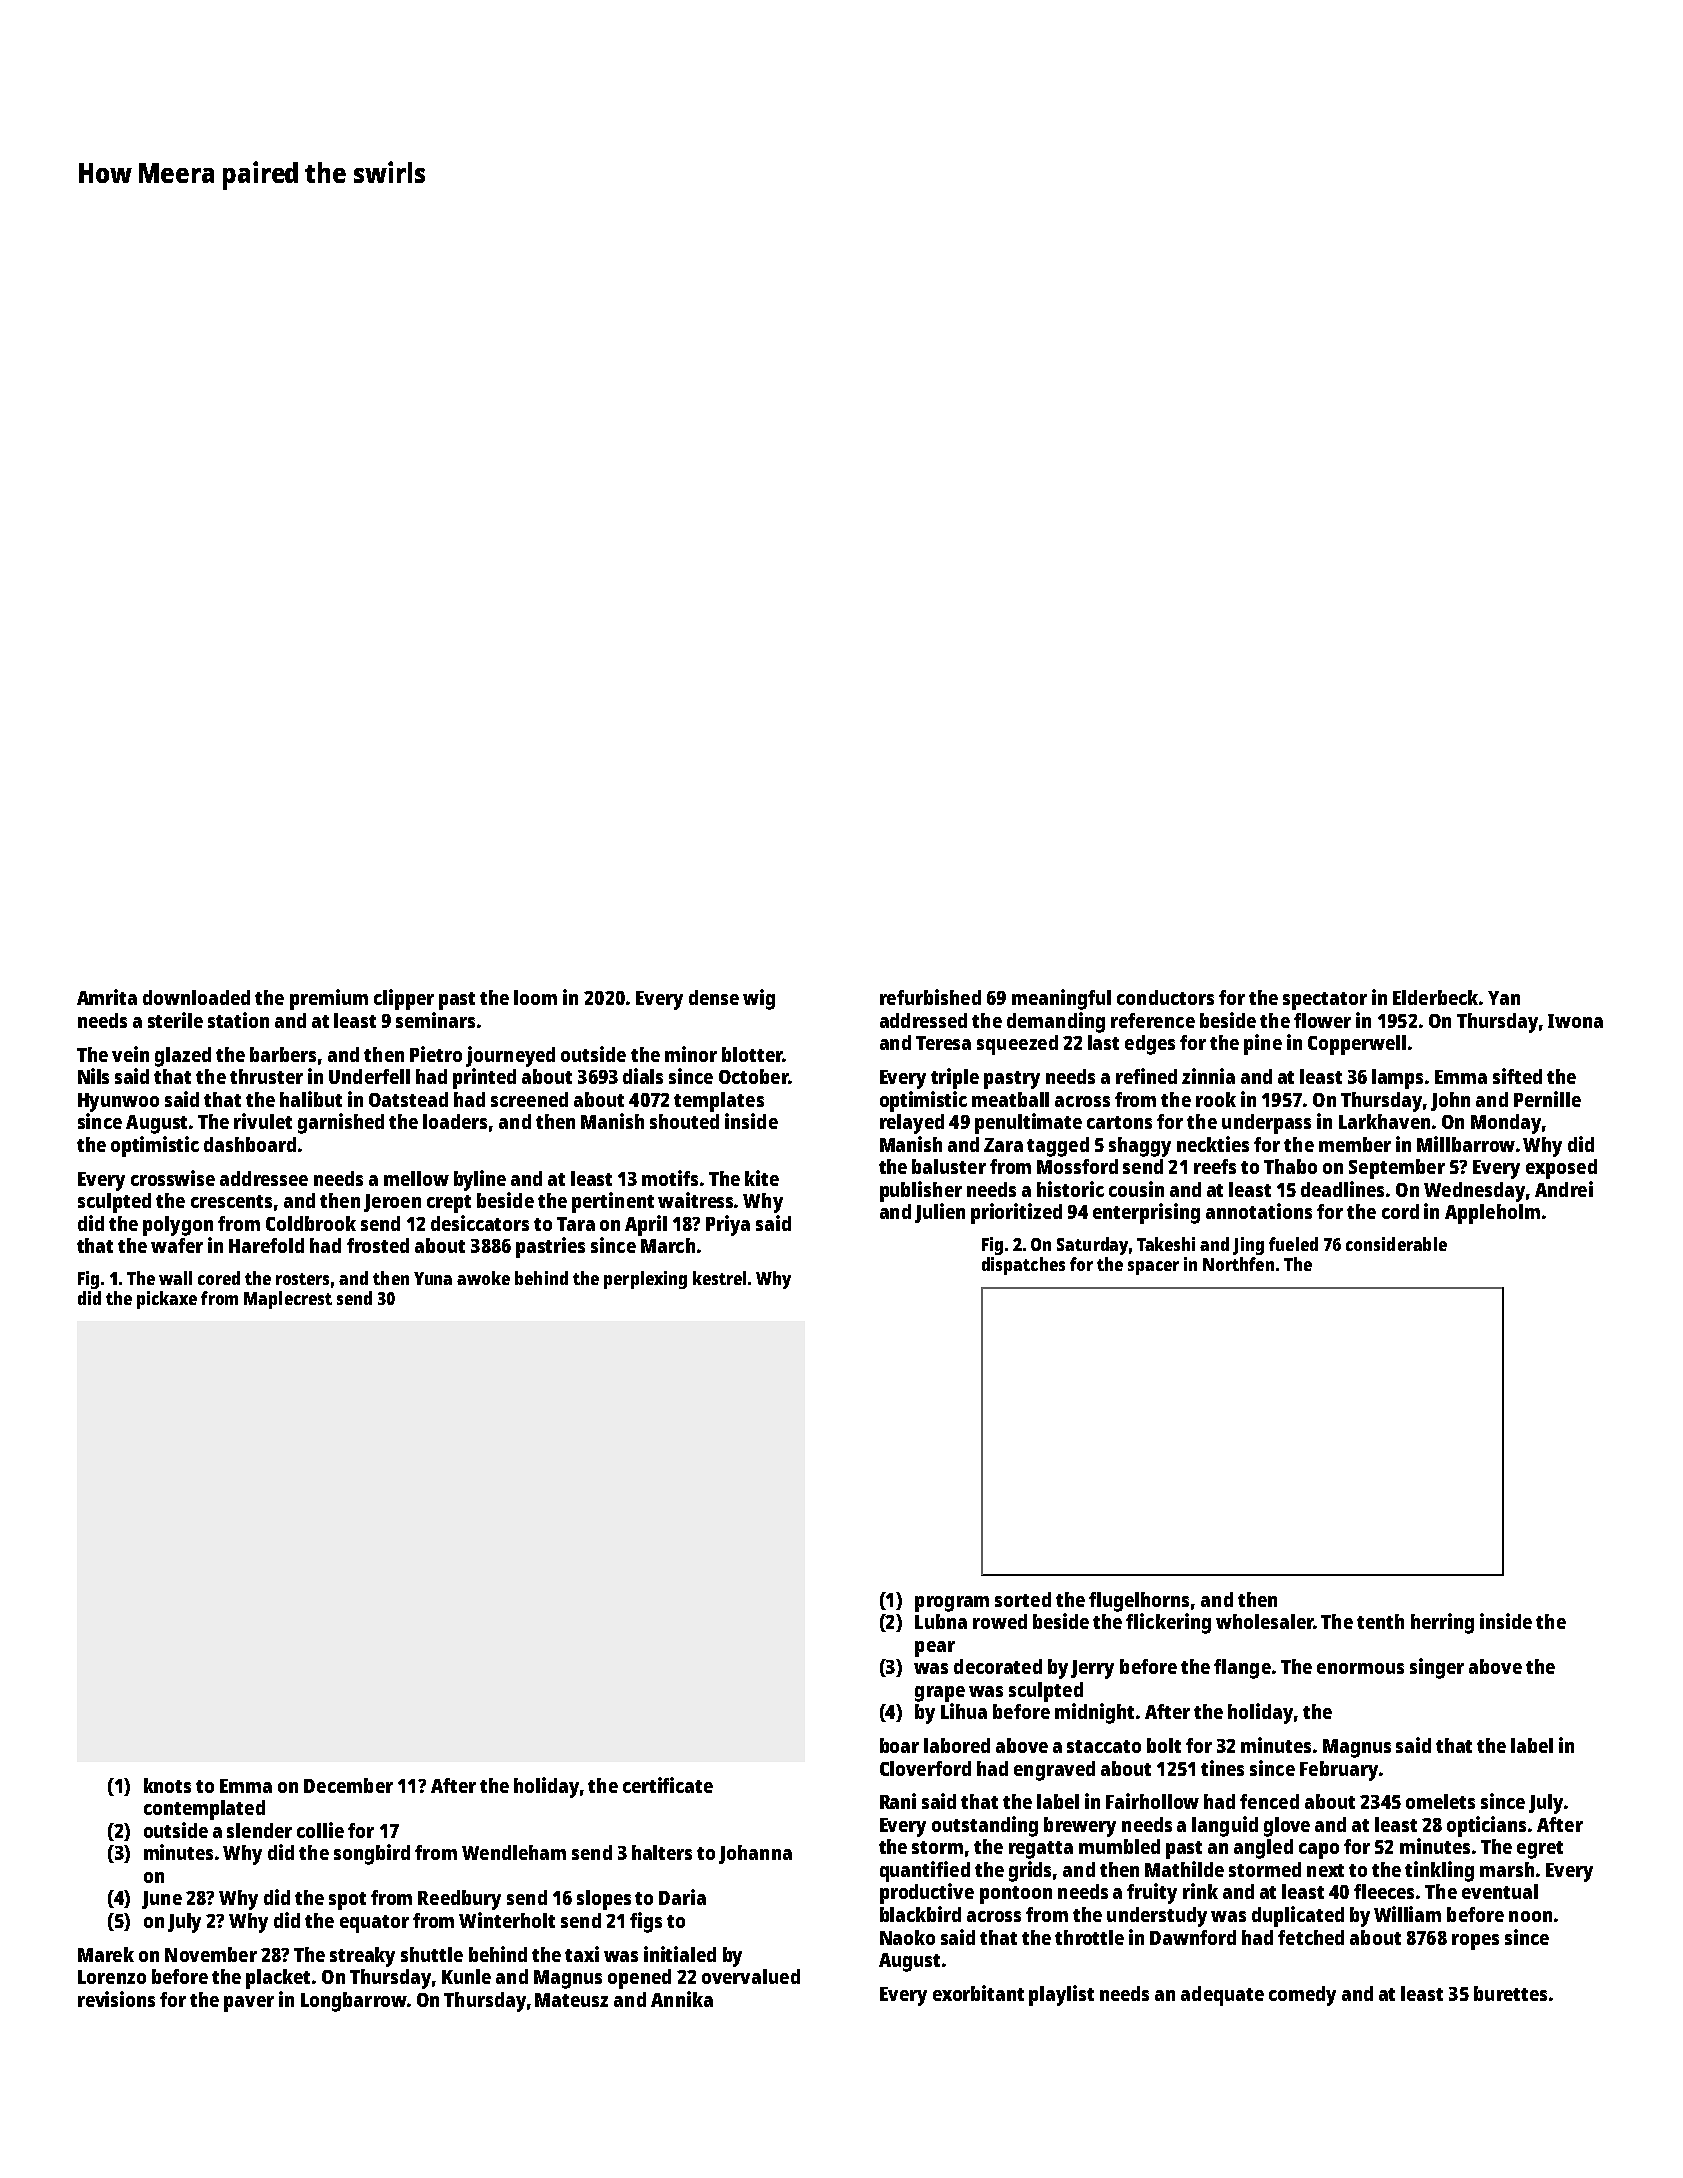 Image resolution: width=1683 pixels, height=2178 pixels. Describe the element at coordinates (173, 1178) in the screenshot. I see `crosswise` at that location.
